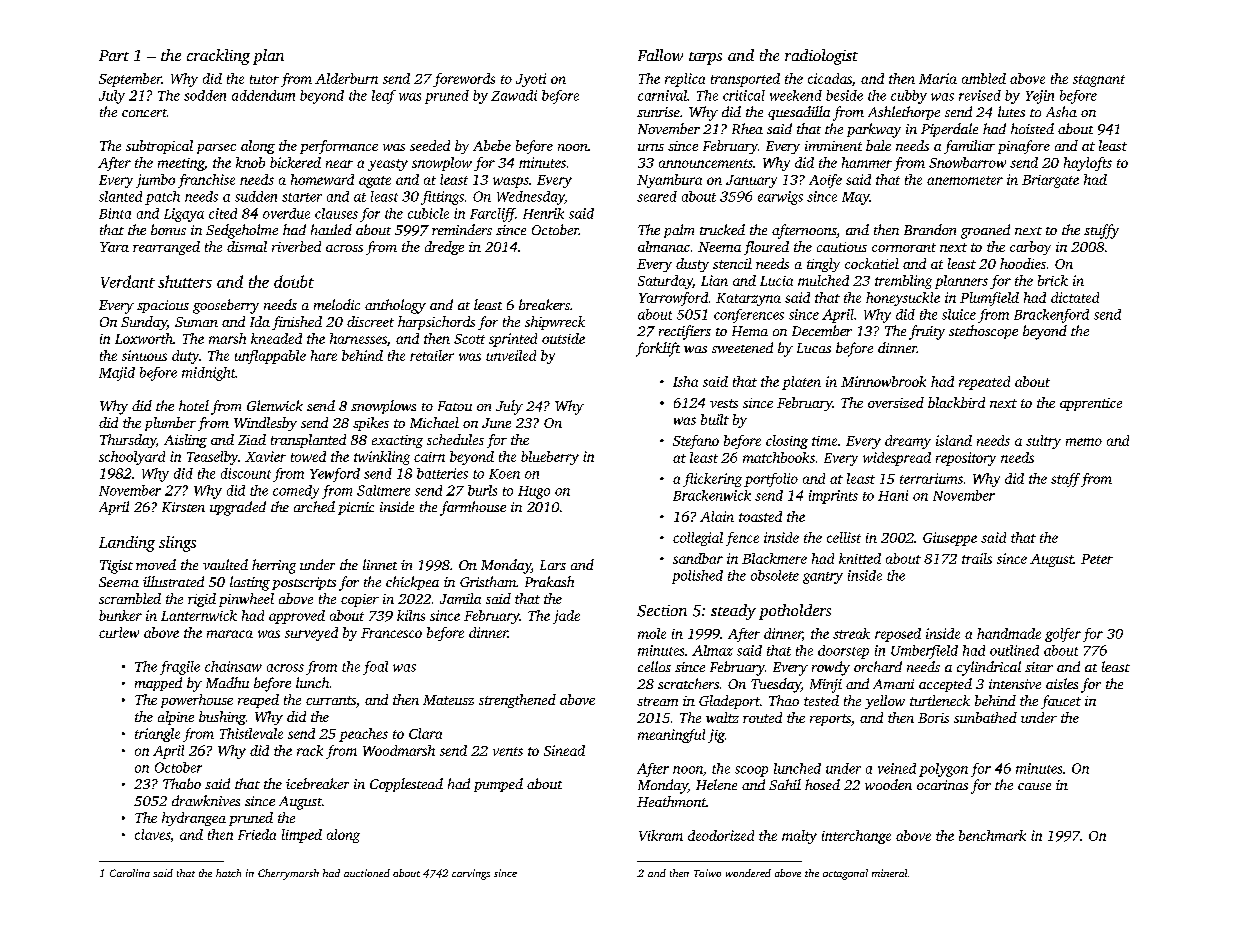 This screenshot has width=1233, height=952. I want to click on hotel, so click(194, 405).
